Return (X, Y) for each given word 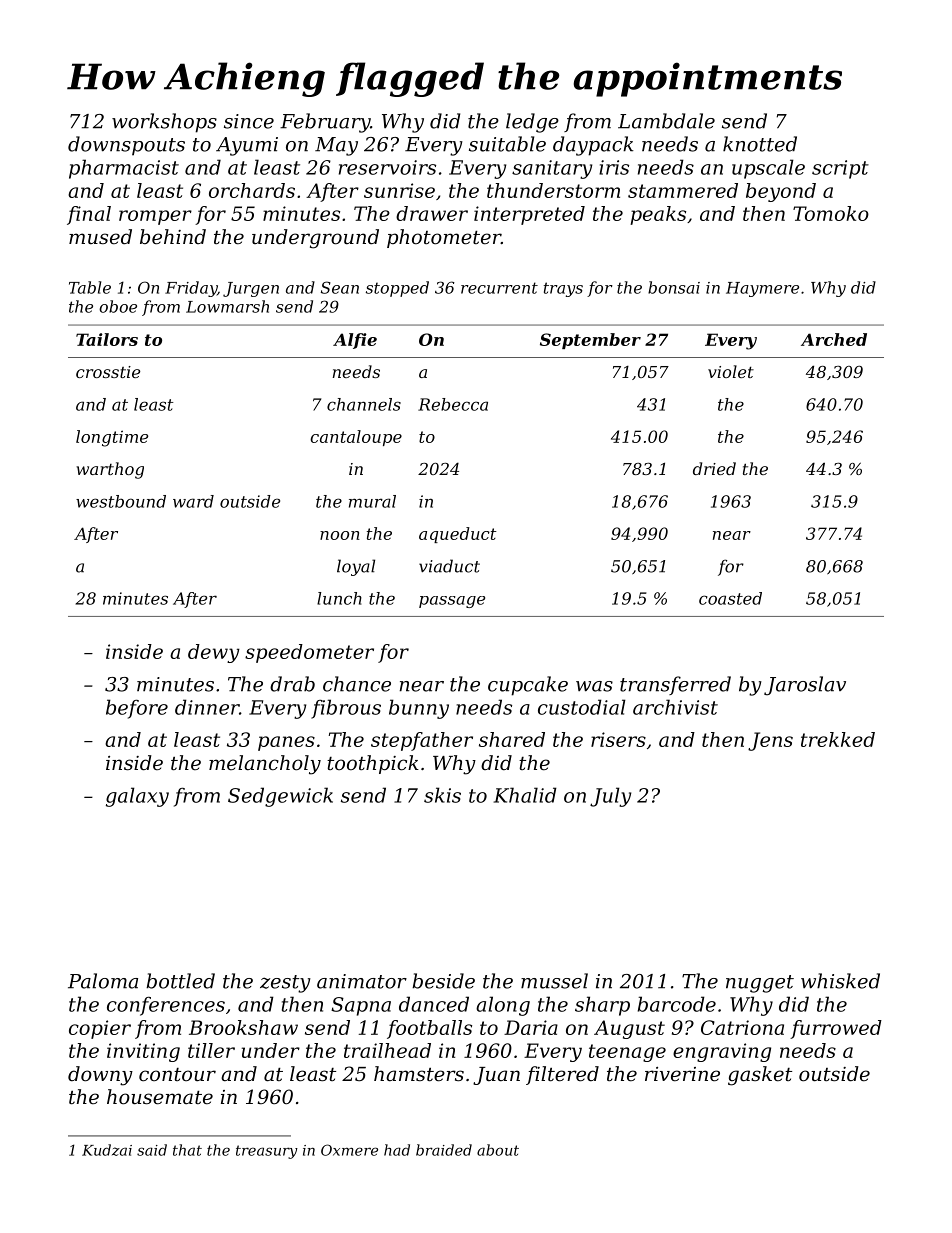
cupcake (528, 686)
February (325, 123)
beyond (781, 192)
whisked (840, 981)
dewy (214, 653)
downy (100, 1076)
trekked (838, 739)
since (249, 121)
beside (443, 981)
